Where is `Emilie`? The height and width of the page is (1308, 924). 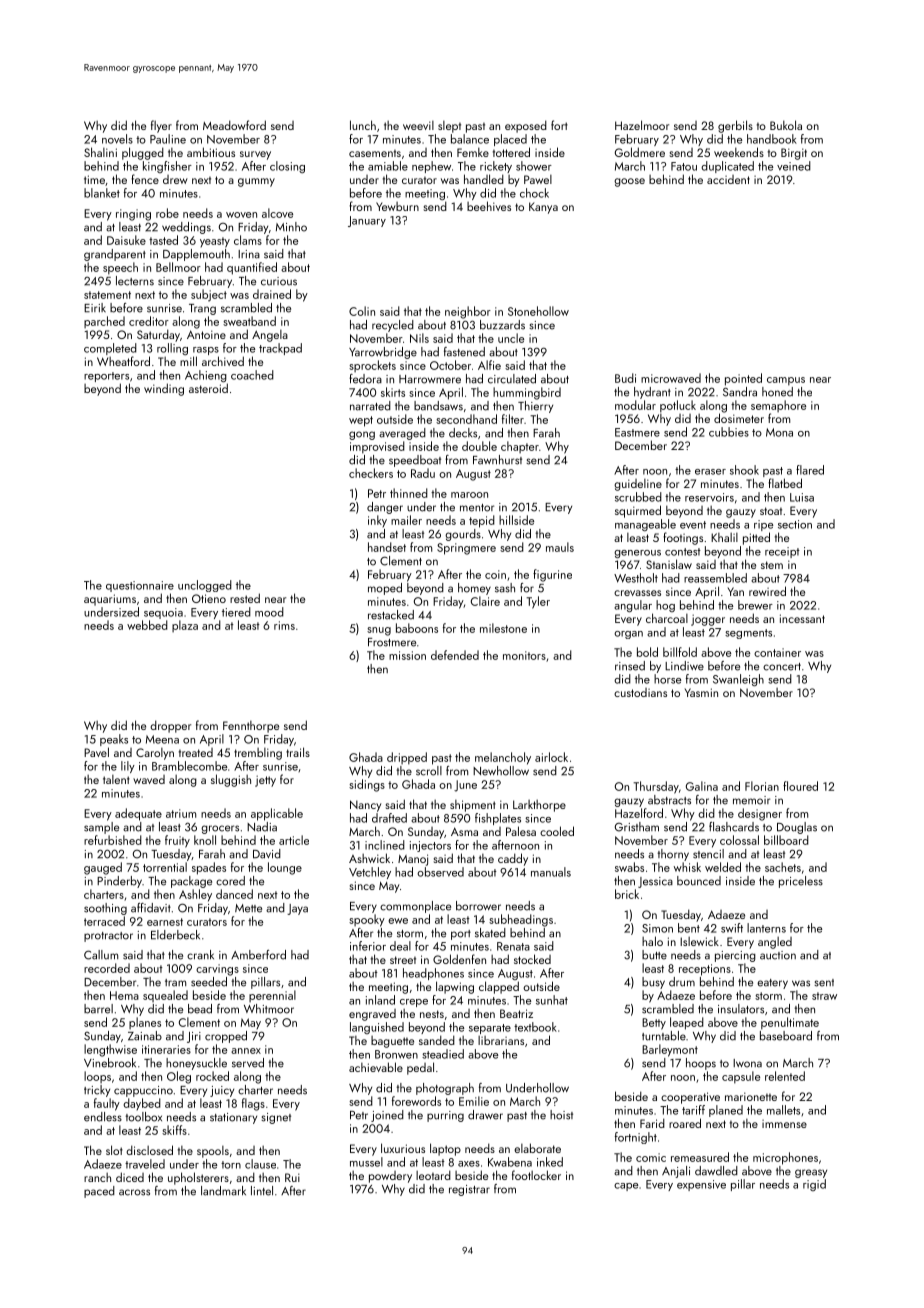
Emilie is located at coordinates (474, 1101).
